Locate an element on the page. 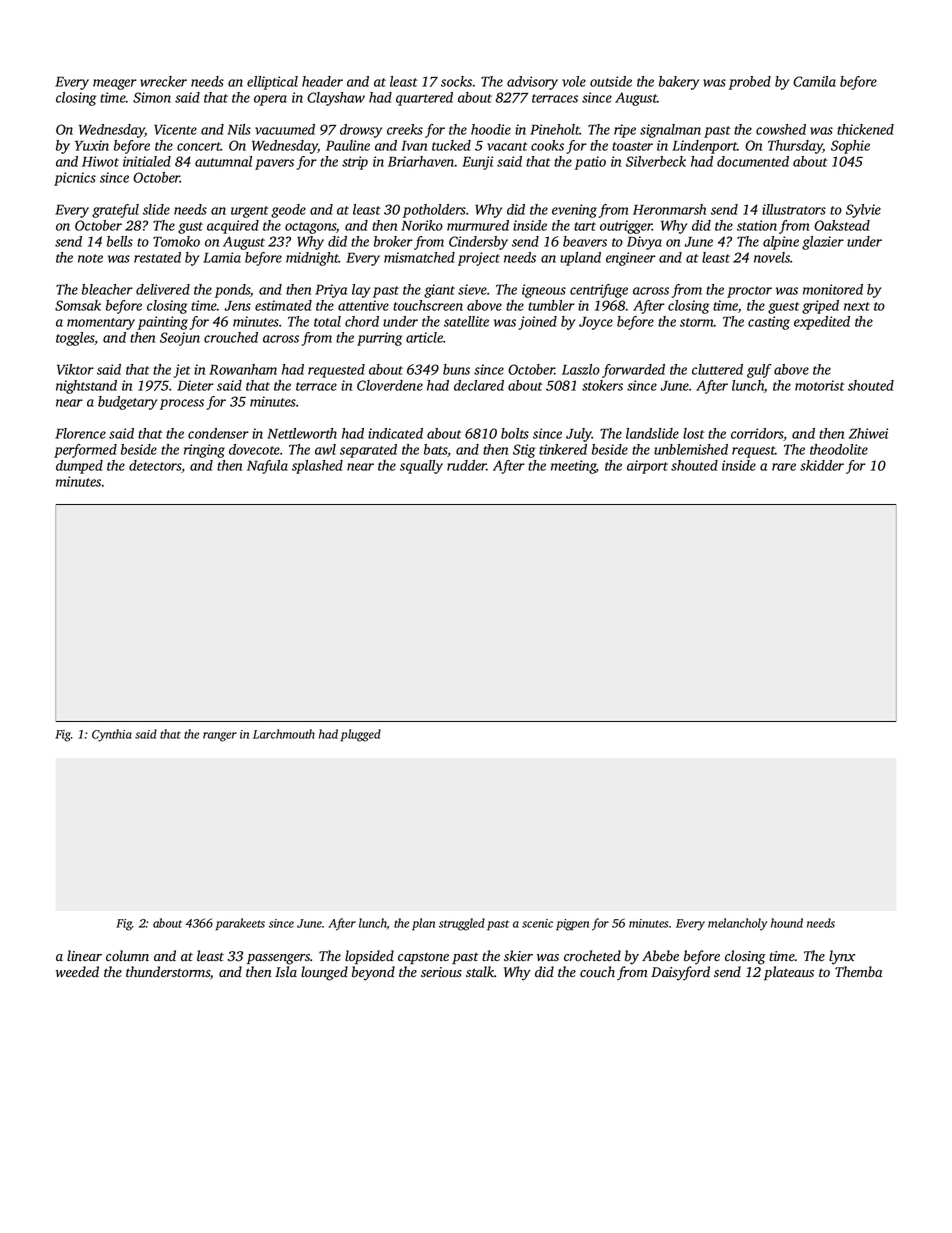 This page has width=952, height=1233. plugged is located at coordinates (361, 735).
